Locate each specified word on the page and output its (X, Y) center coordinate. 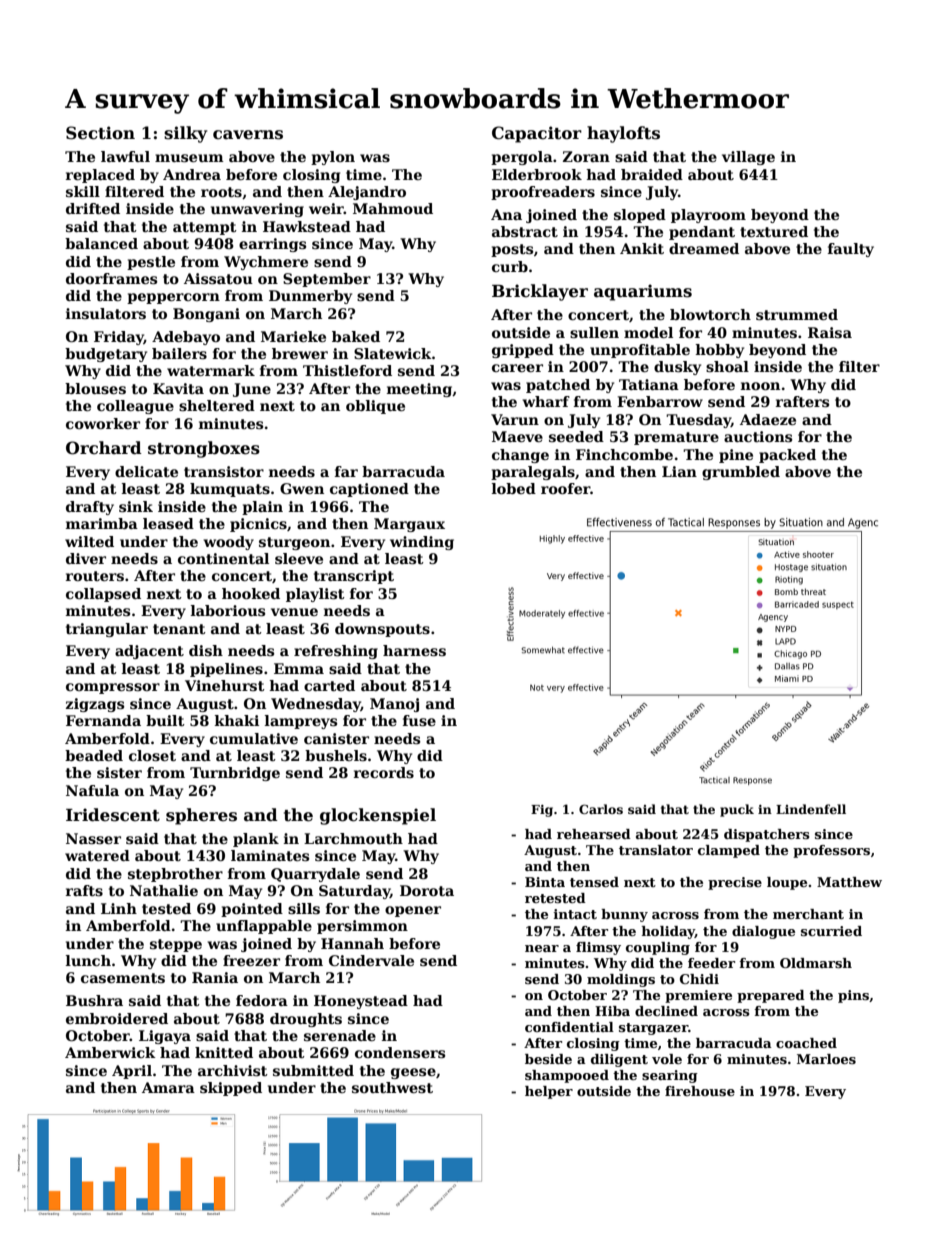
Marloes (826, 1059)
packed (787, 456)
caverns (248, 135)
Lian (679, 471)
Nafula (92, 790)
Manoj (394, 705)
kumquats (230, 490)
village (748, 158)
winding (422, 543)
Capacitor (537, 134)
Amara (168, 1087)
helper (549, 1092)
